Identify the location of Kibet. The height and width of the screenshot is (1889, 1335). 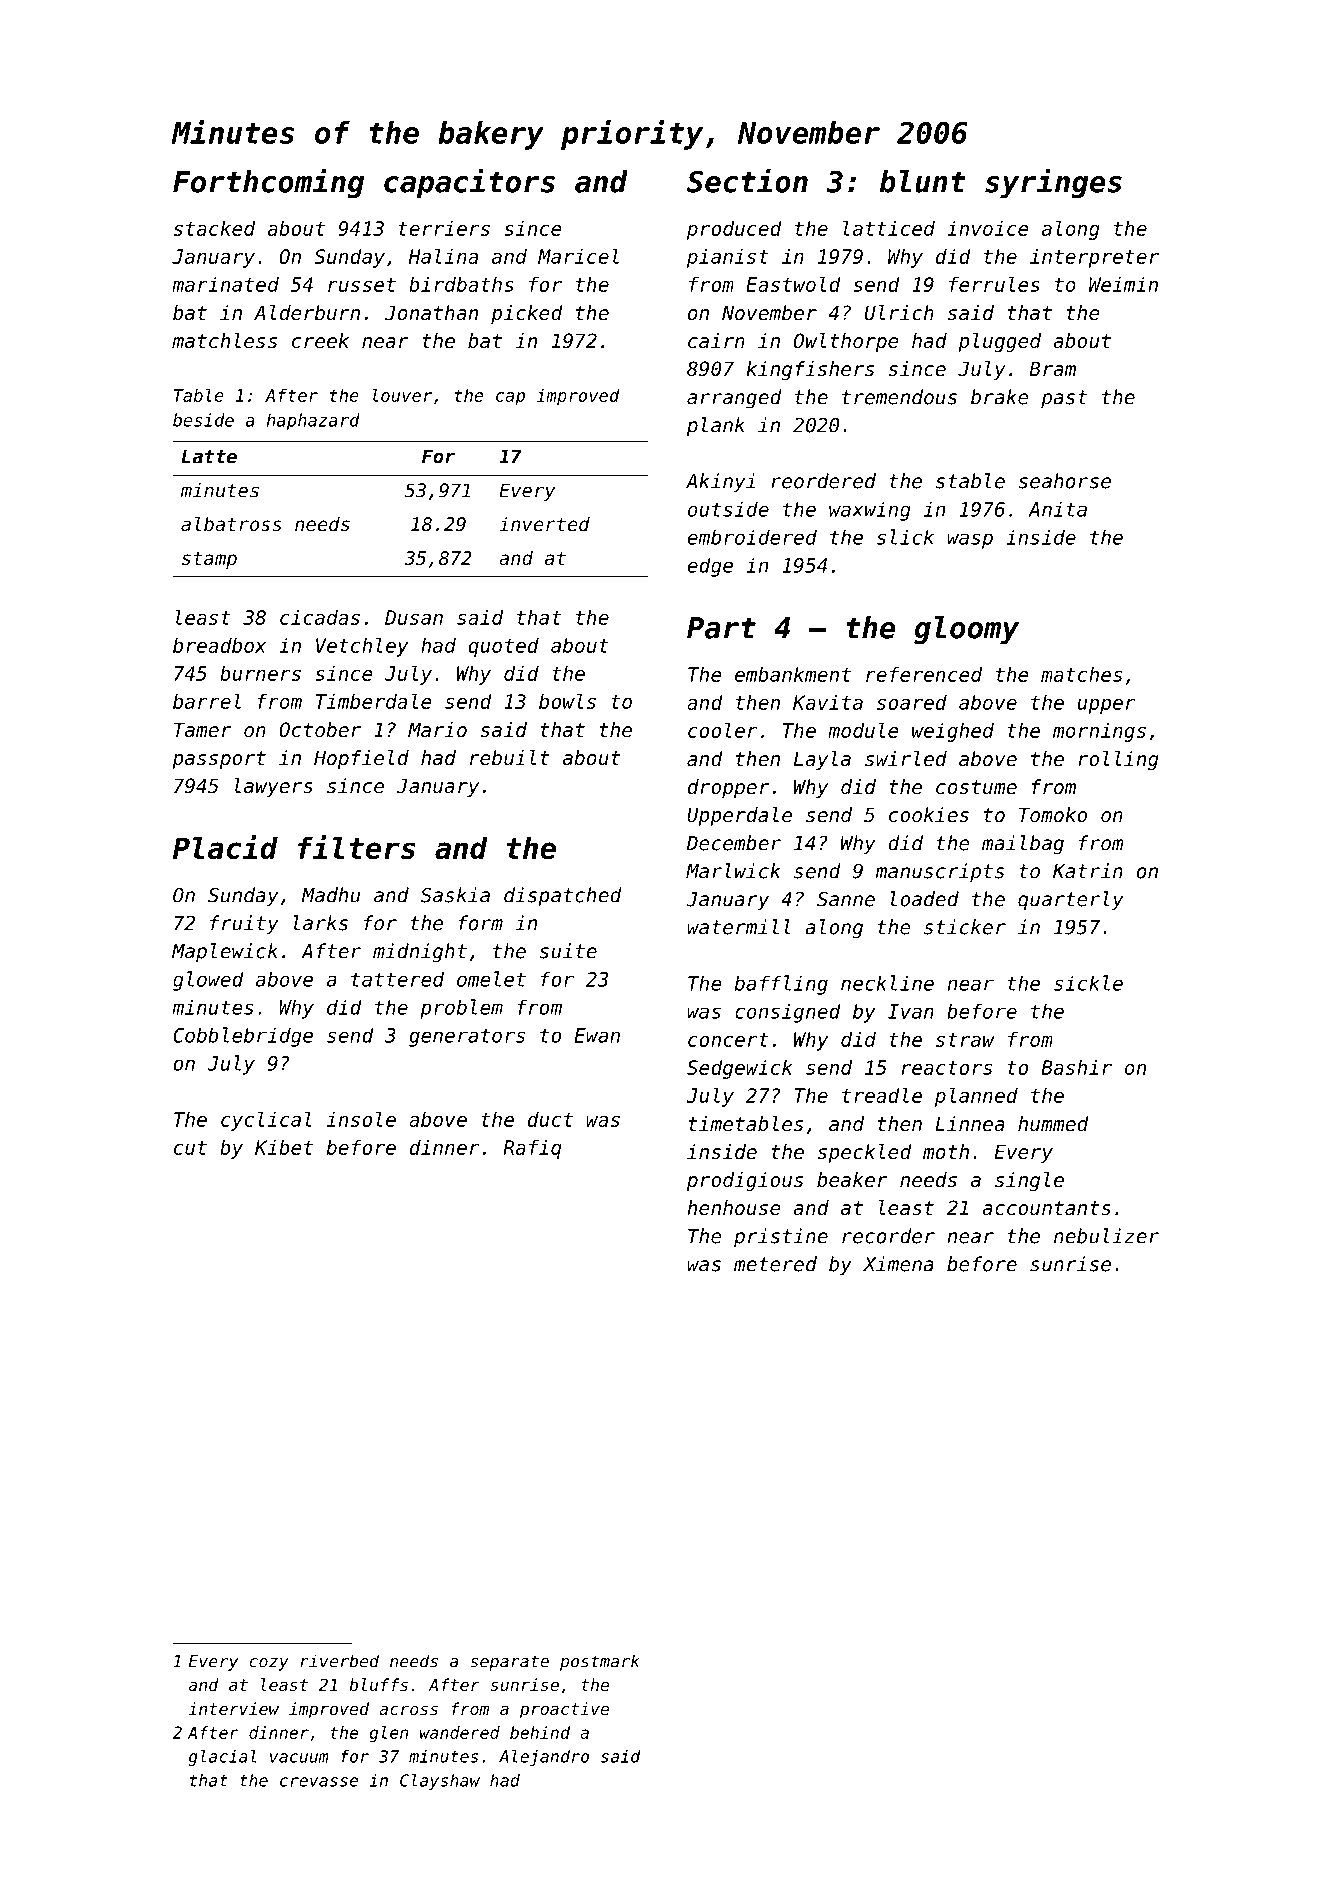
(284, 1147).
